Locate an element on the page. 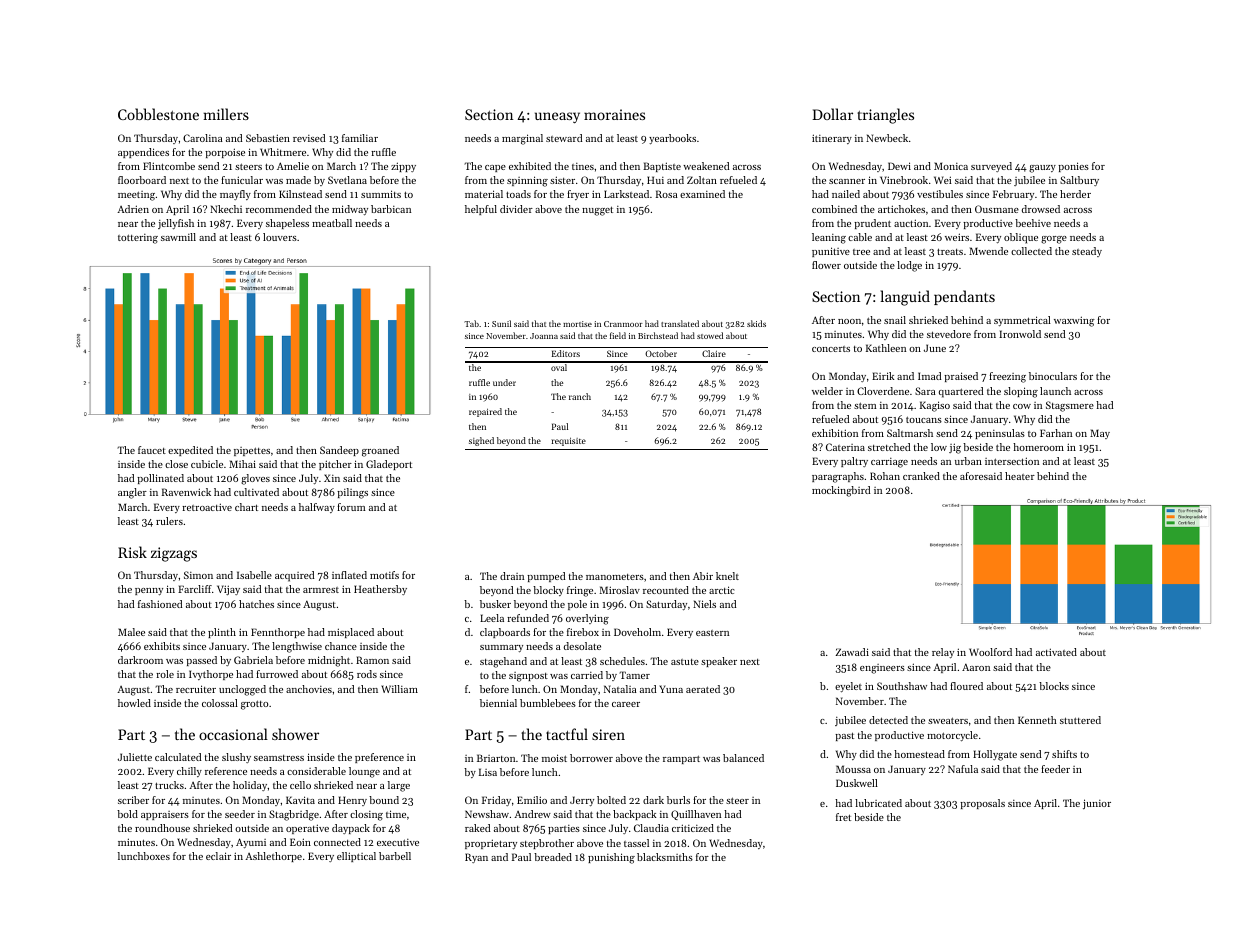 This image has height=952, width=1233. detected is located at coordinates (888, 720).
